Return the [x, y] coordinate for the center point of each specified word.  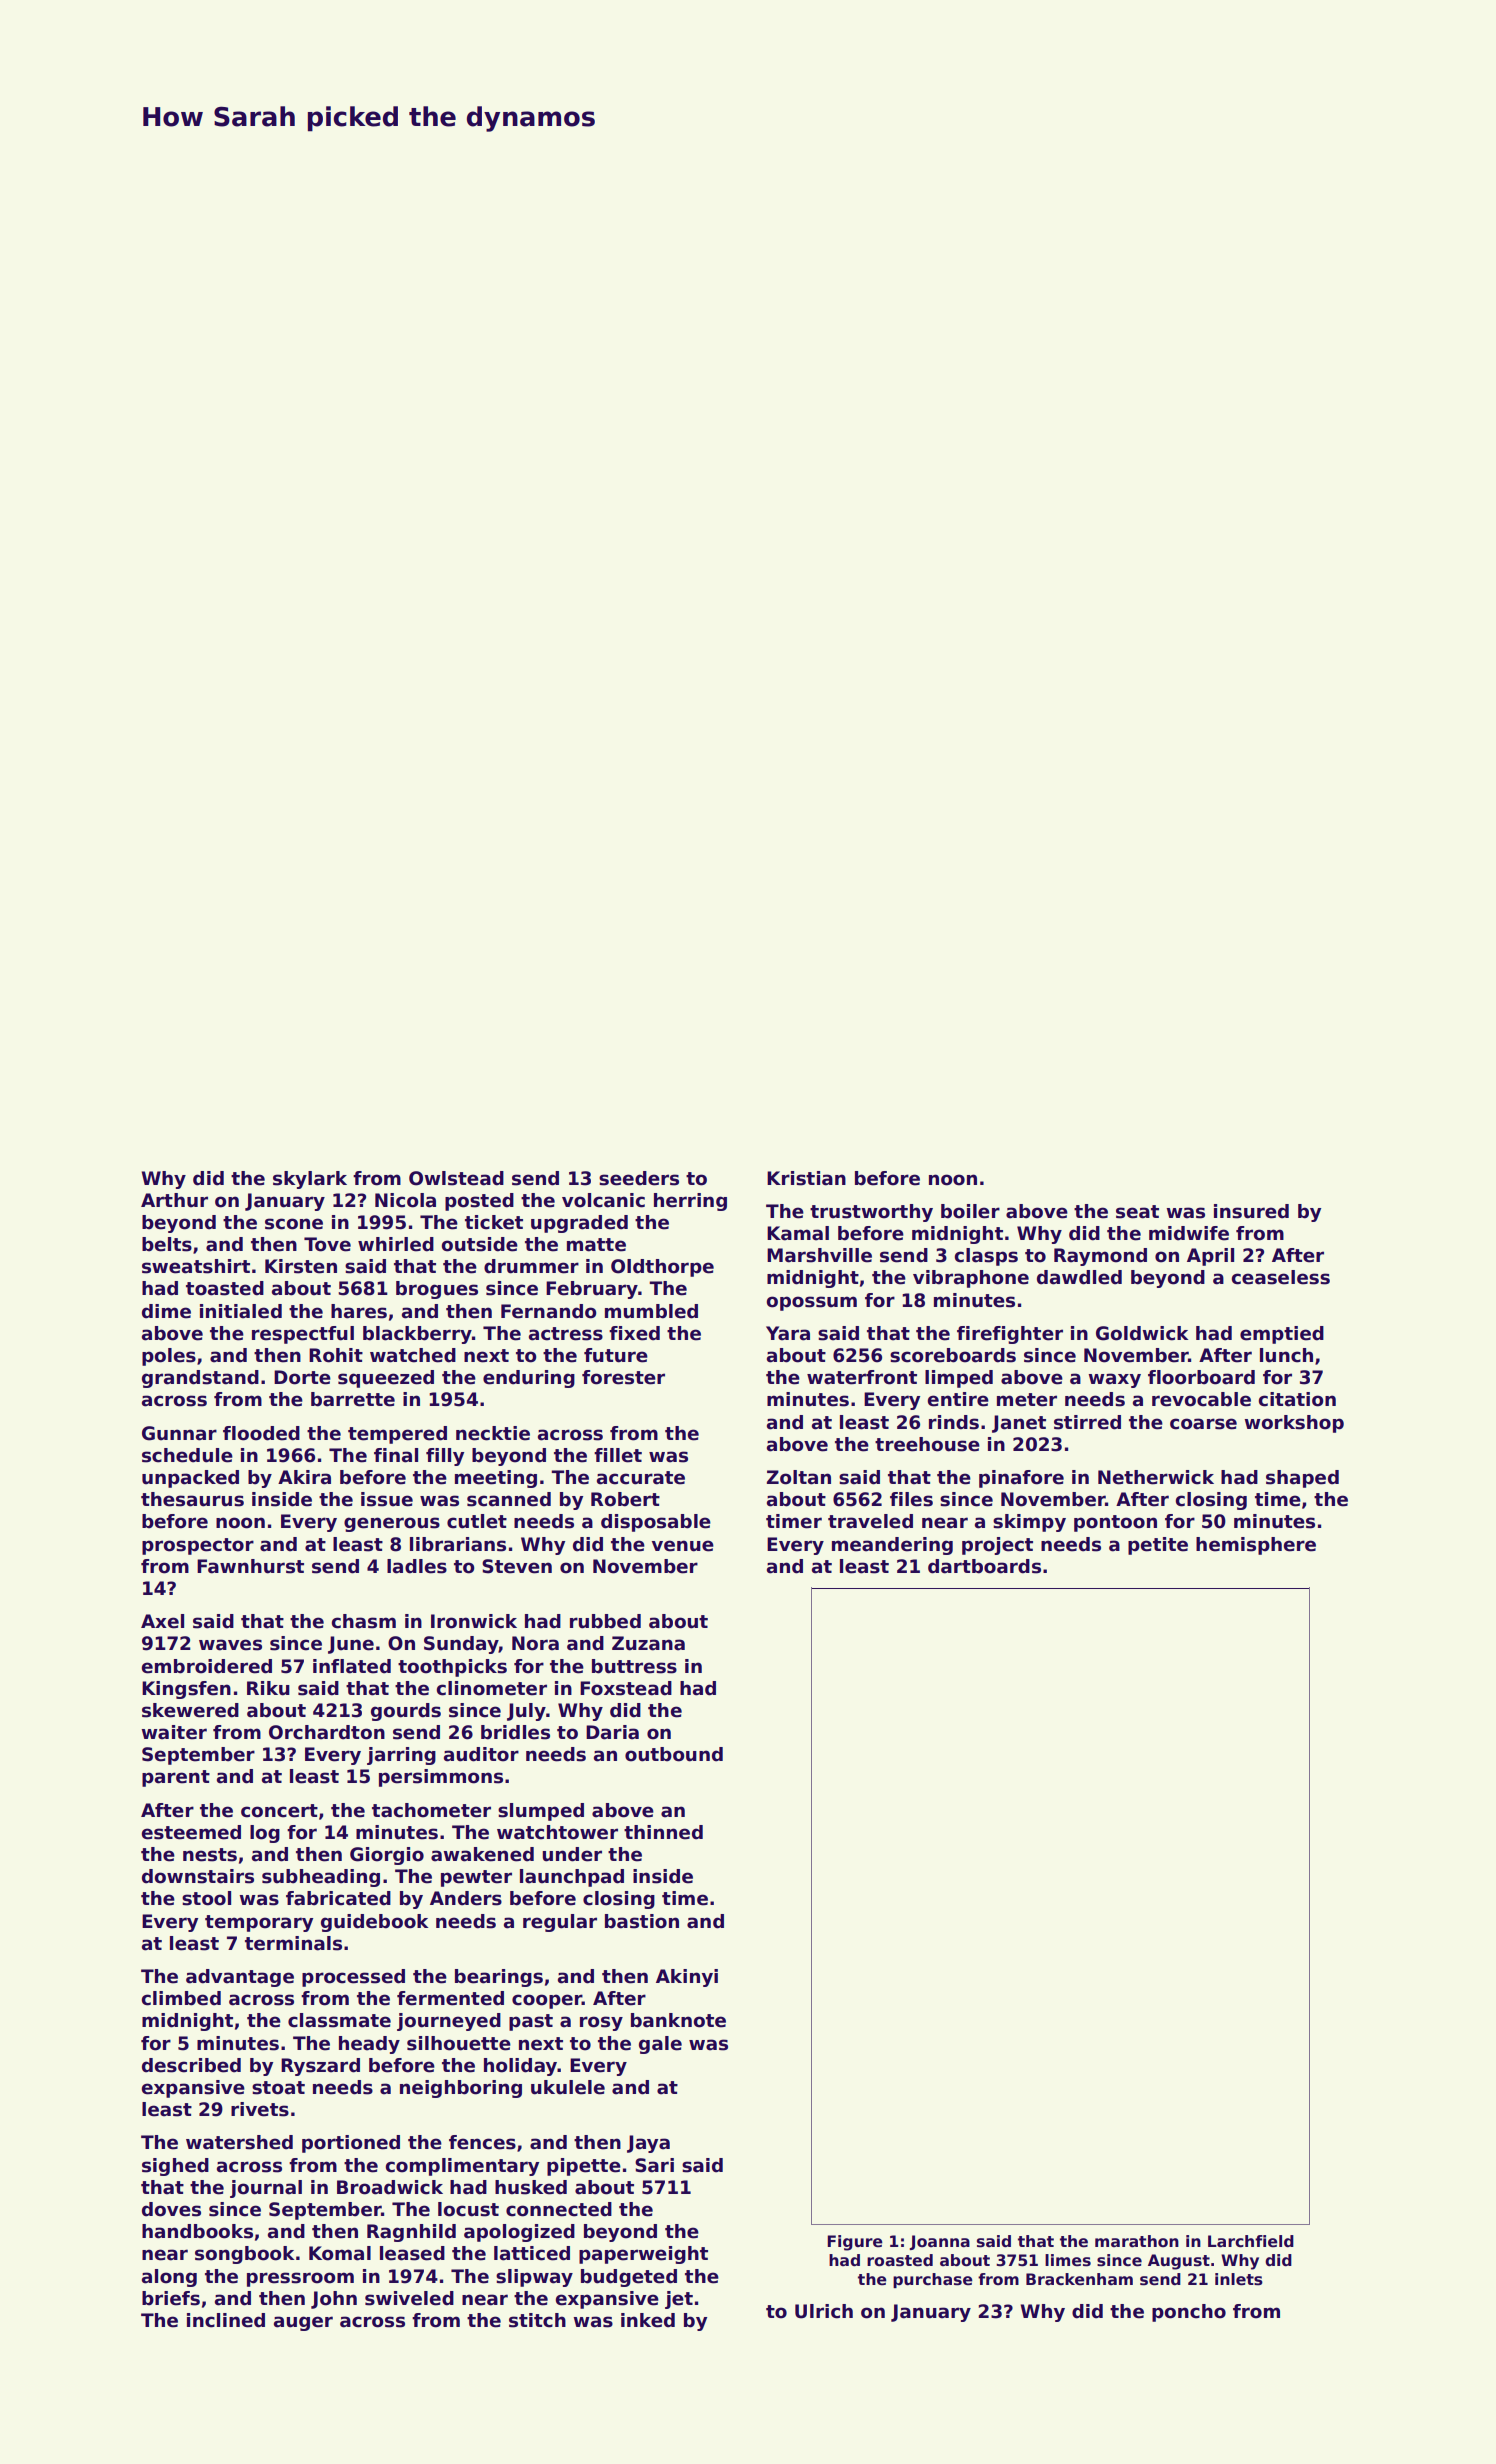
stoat [278, 2088]
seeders [639, 1178]
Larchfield [1251, 2241]
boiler [970, 1211]
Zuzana [648, 1643]
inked [648, 2320]
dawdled [1079, 1277]
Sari [654, 2165]
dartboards [984, 1566]
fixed [634, 1333]
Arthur [174, 1200]
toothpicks [452, 1668]
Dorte [302, 1377]
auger [303, 2323]
